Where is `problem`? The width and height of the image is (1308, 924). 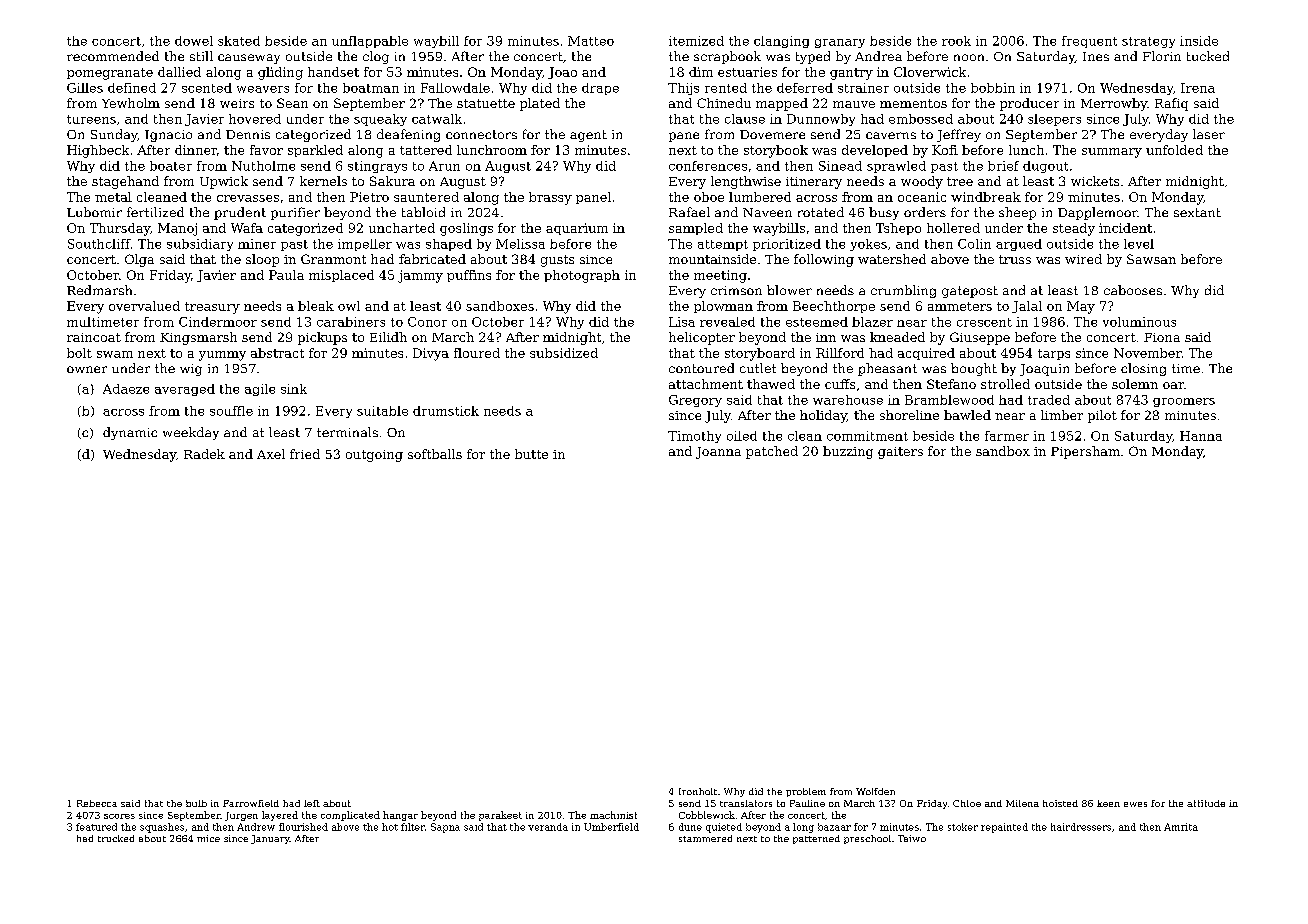
problem is located at coordinates (806, 792).
